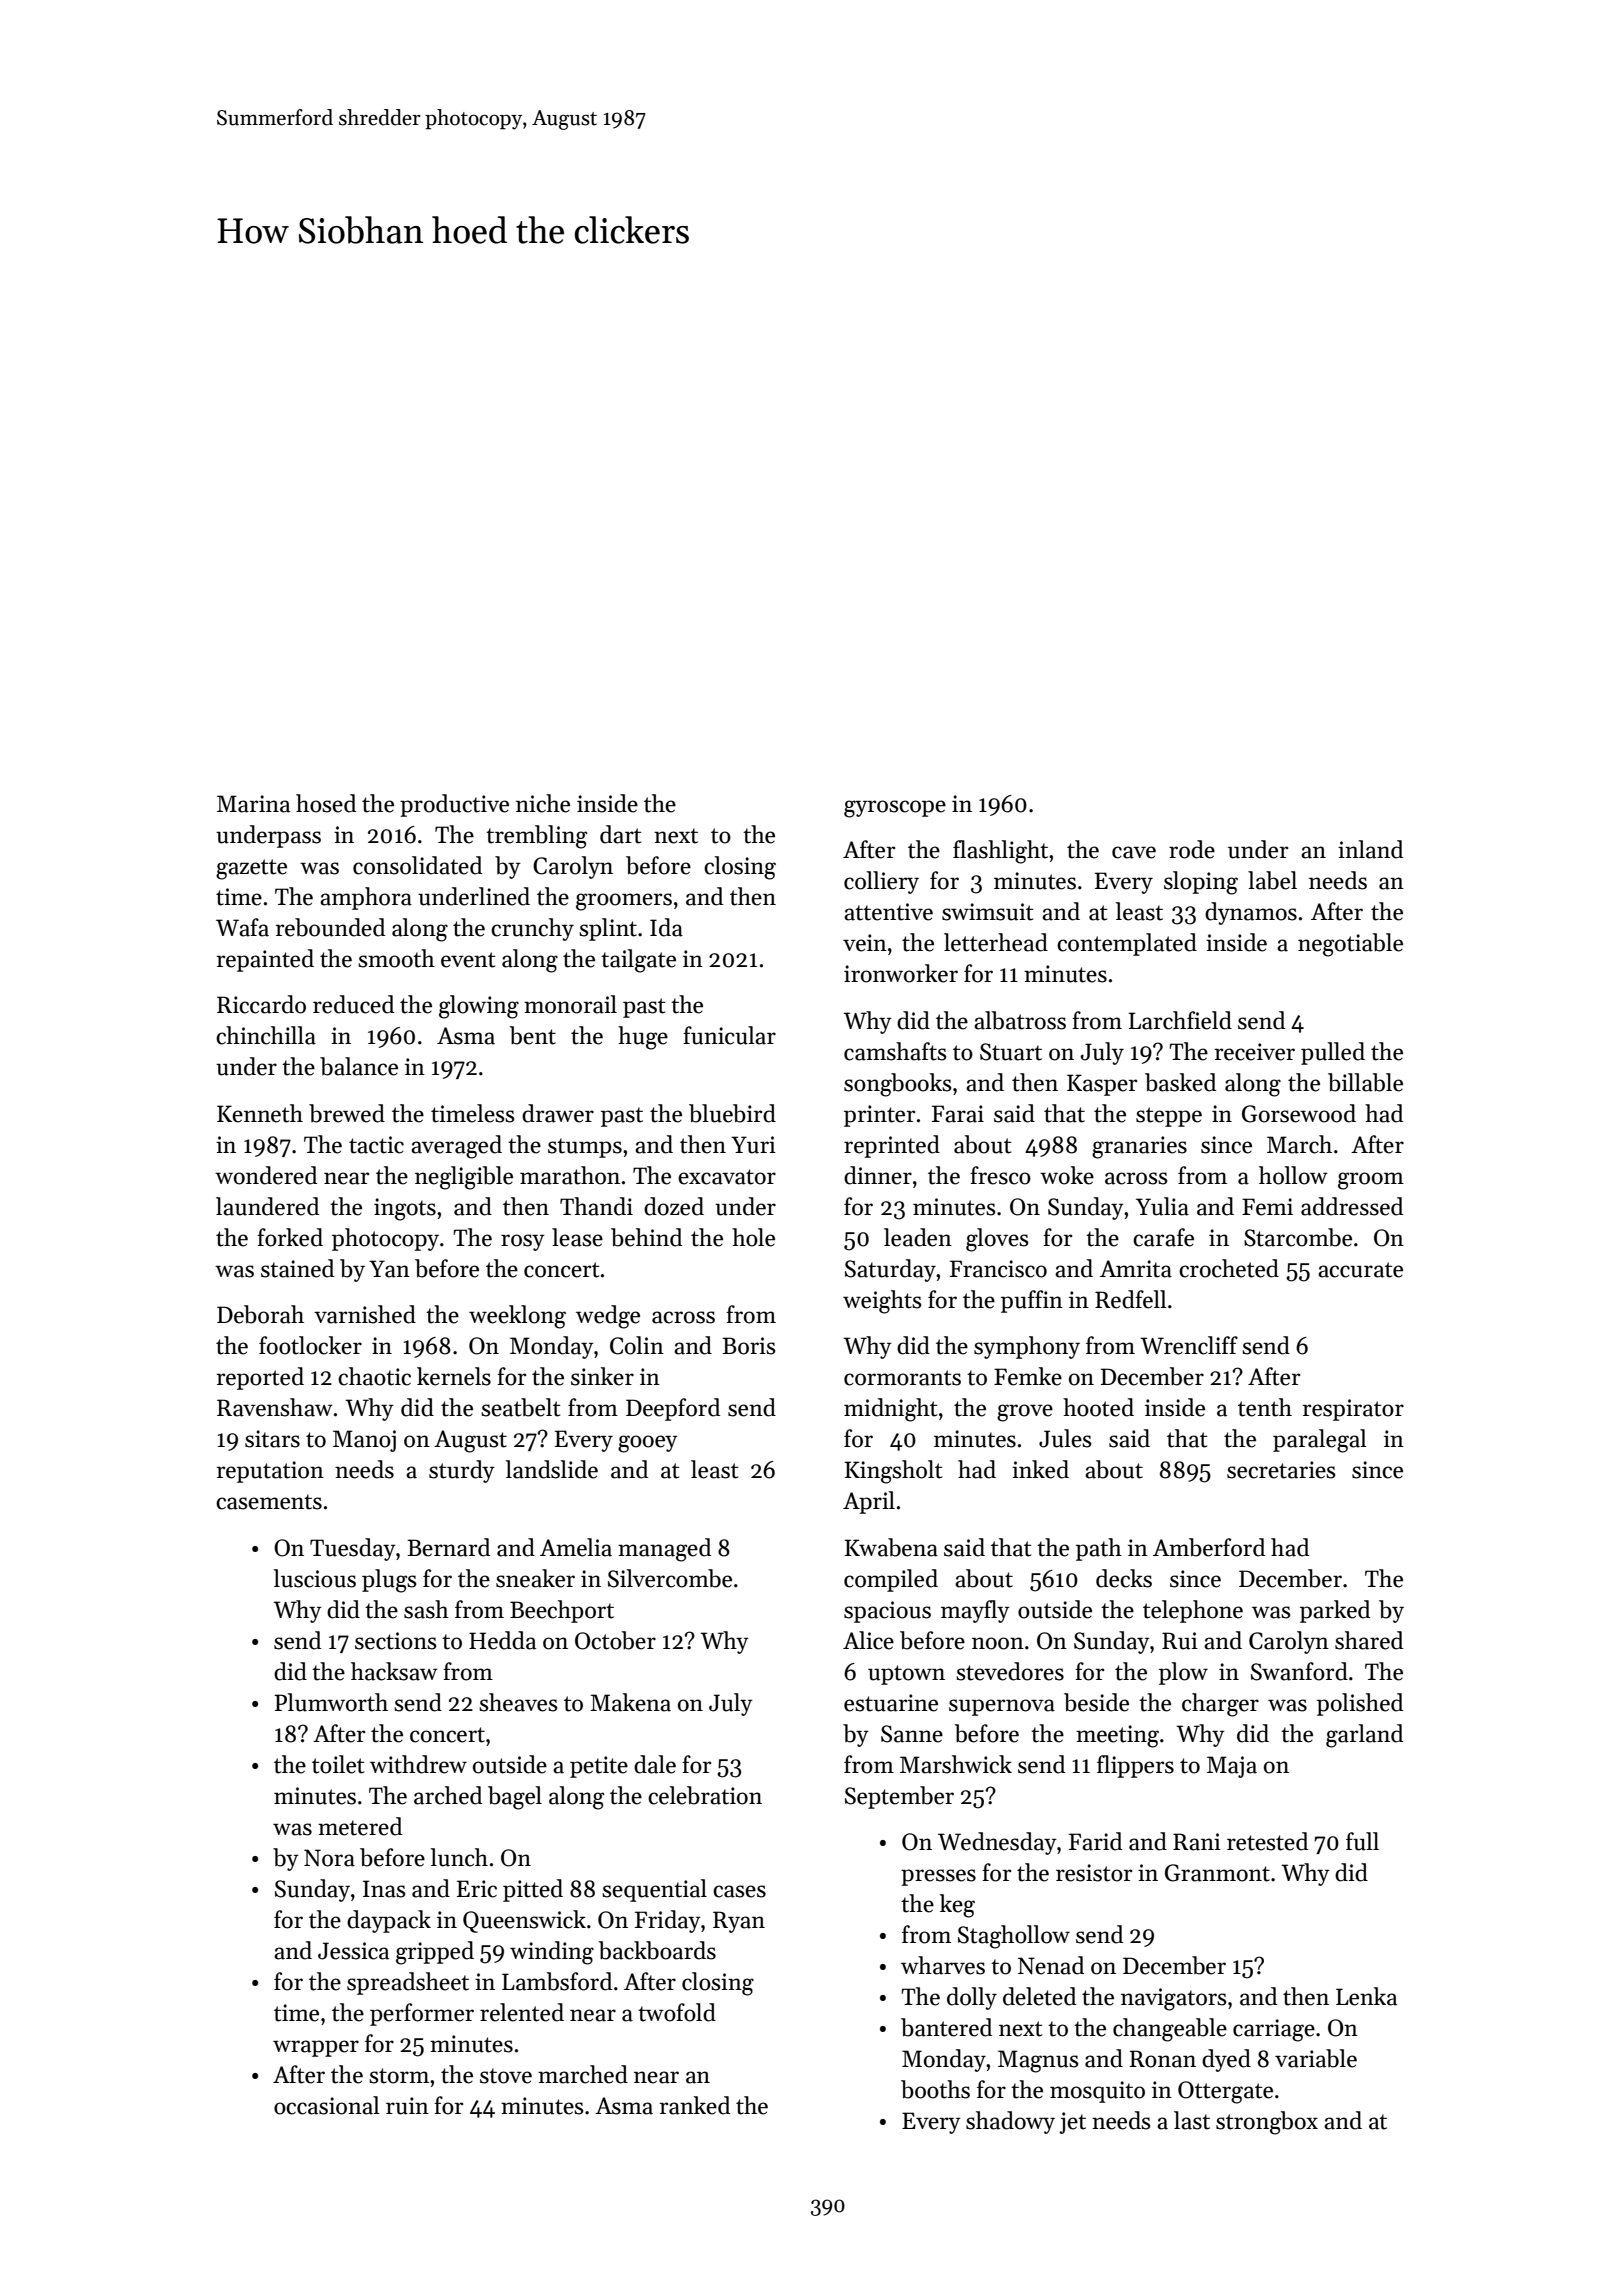 The height and width of the document is (2292, 1620). I want to click on last, so click(1192, 2120).
